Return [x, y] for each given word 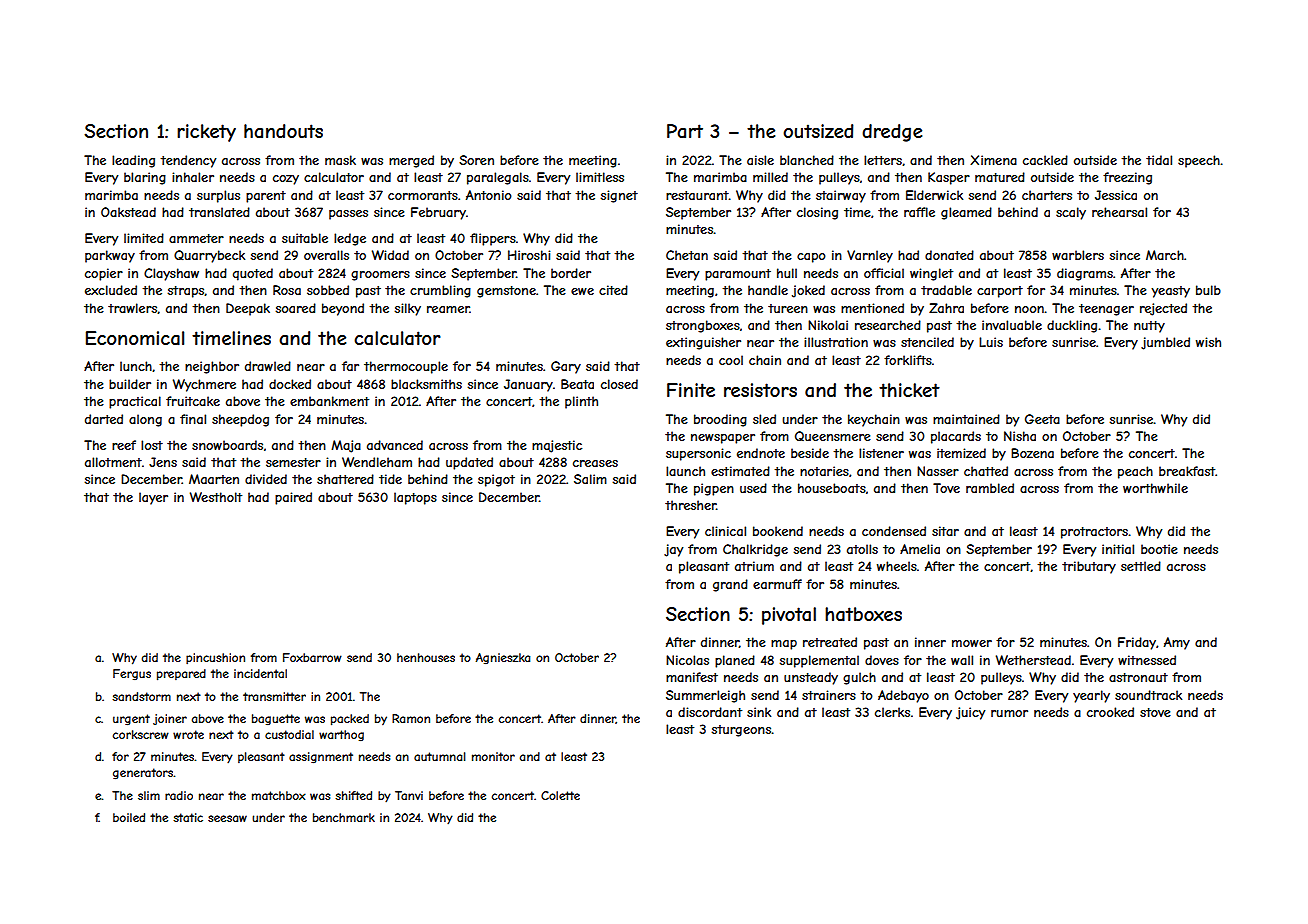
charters [1047, 195]
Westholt [216, 497]
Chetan [687, 255]
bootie [1159, 549]
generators [143, 774]
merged [411, 161]
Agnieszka [503, 659]
